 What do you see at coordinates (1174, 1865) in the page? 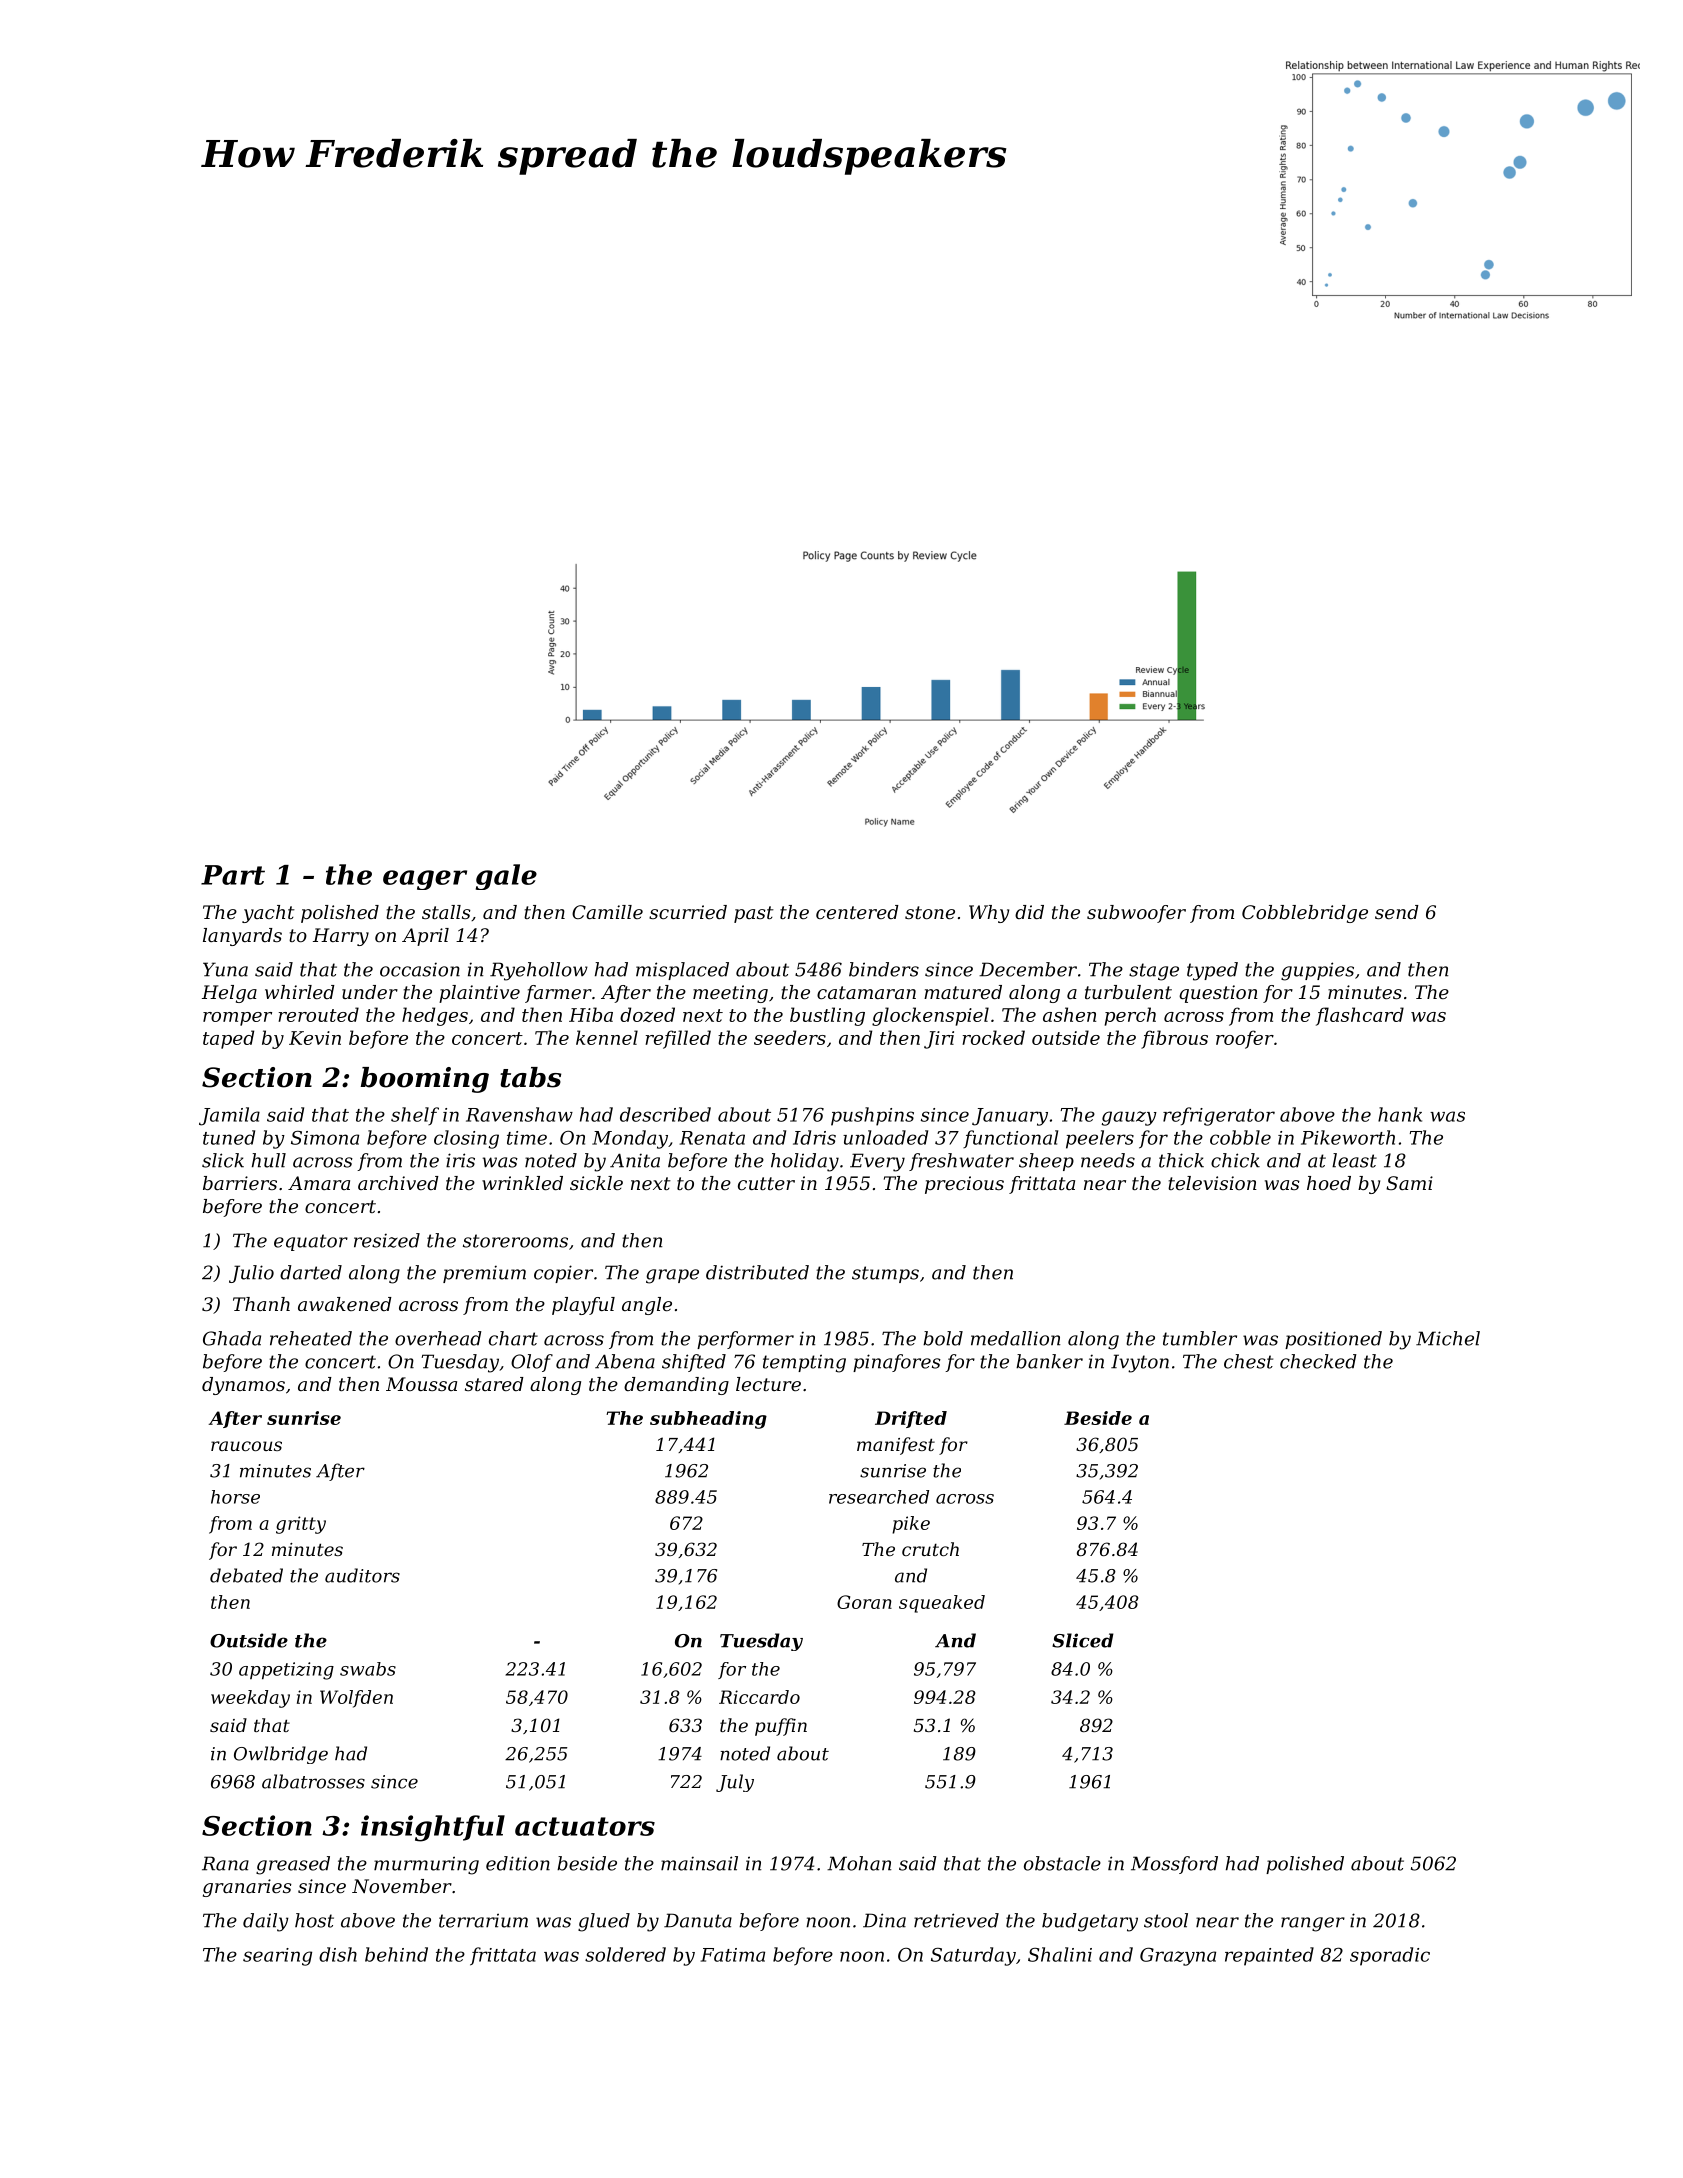
I see `Mossford` at bounding box center [1174, 1865].
